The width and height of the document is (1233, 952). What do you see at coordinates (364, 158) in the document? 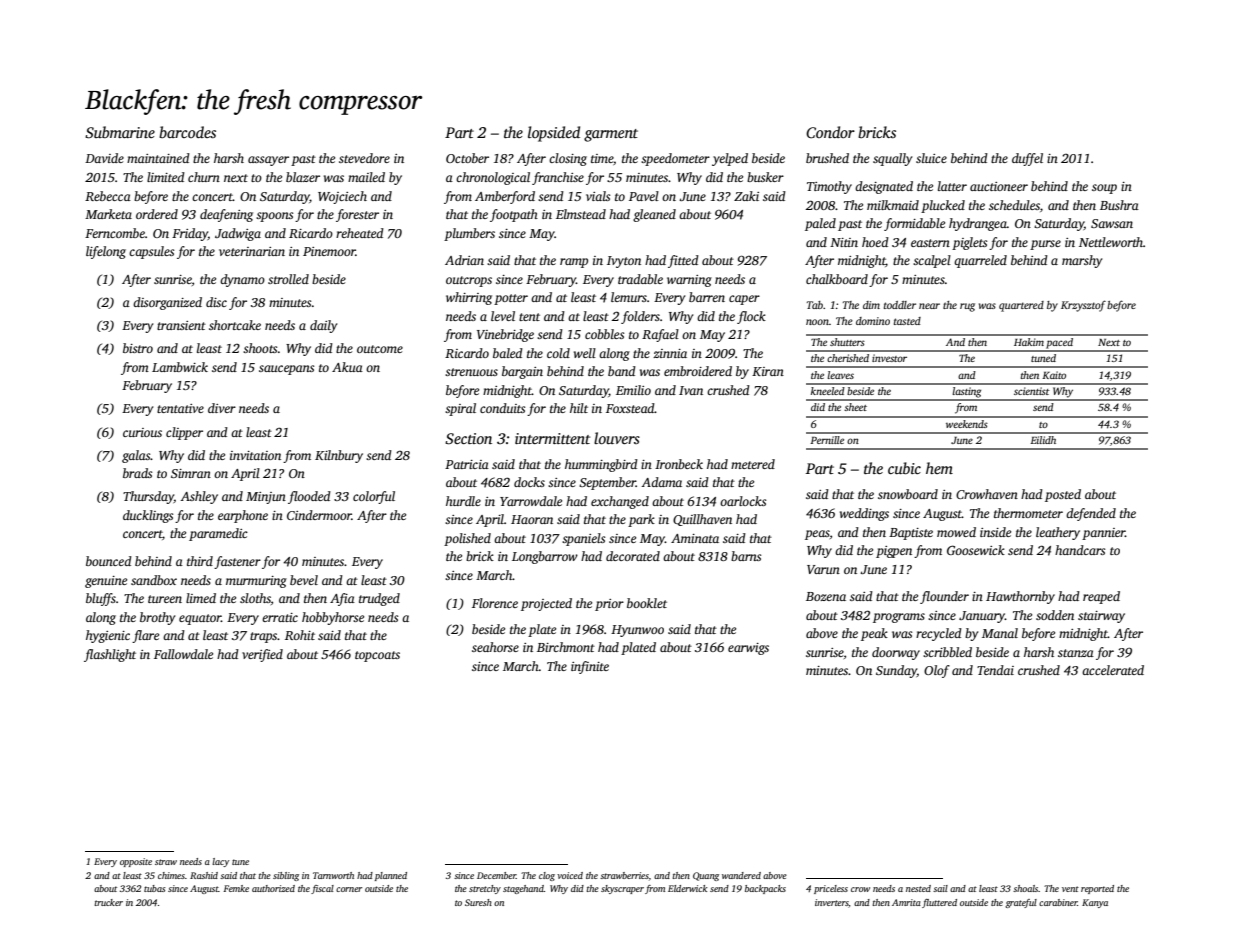
I see `stevedore` at bounding box center [364, 158].
